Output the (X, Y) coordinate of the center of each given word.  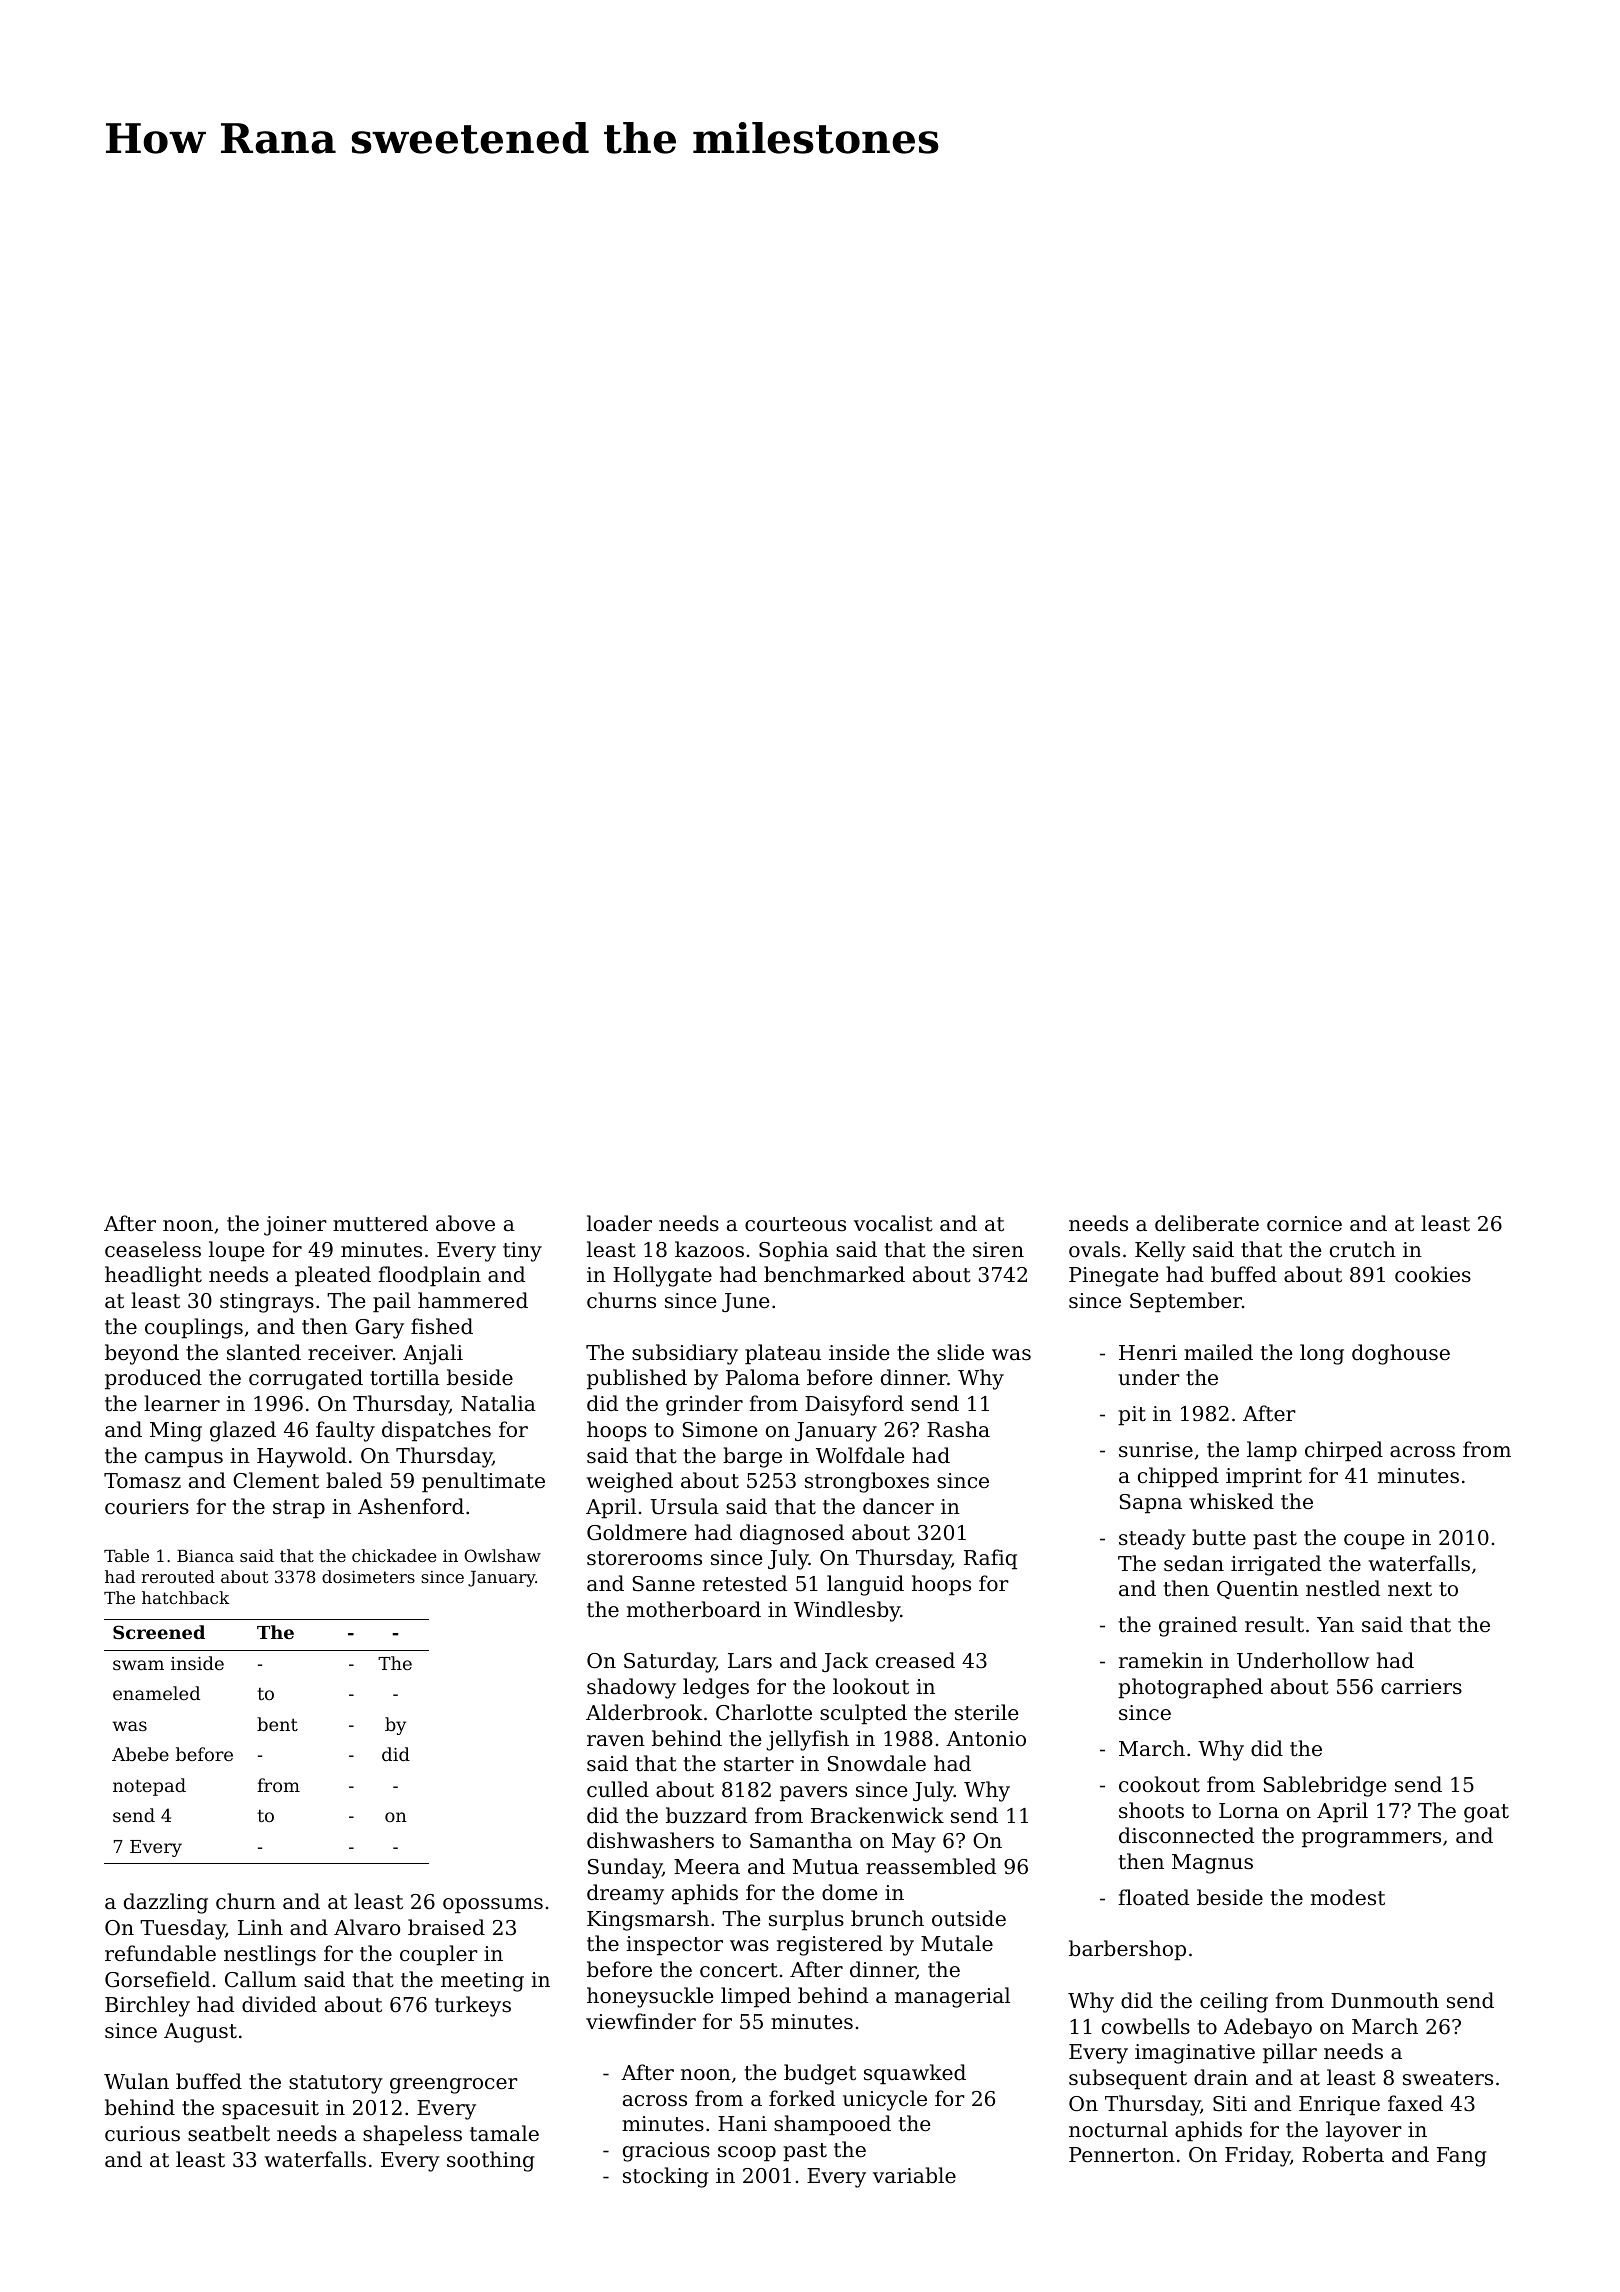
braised (446, 1927)
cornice (1304, 1224)
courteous (795, 1224)
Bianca (205, 1556)
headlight (153, 1276)
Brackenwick (877, 1815)
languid (865, 1585)
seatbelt (229, 2133)
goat (1486, 1813)
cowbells (1146, 2026)
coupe (1374, 1542)
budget (820, 2074)
